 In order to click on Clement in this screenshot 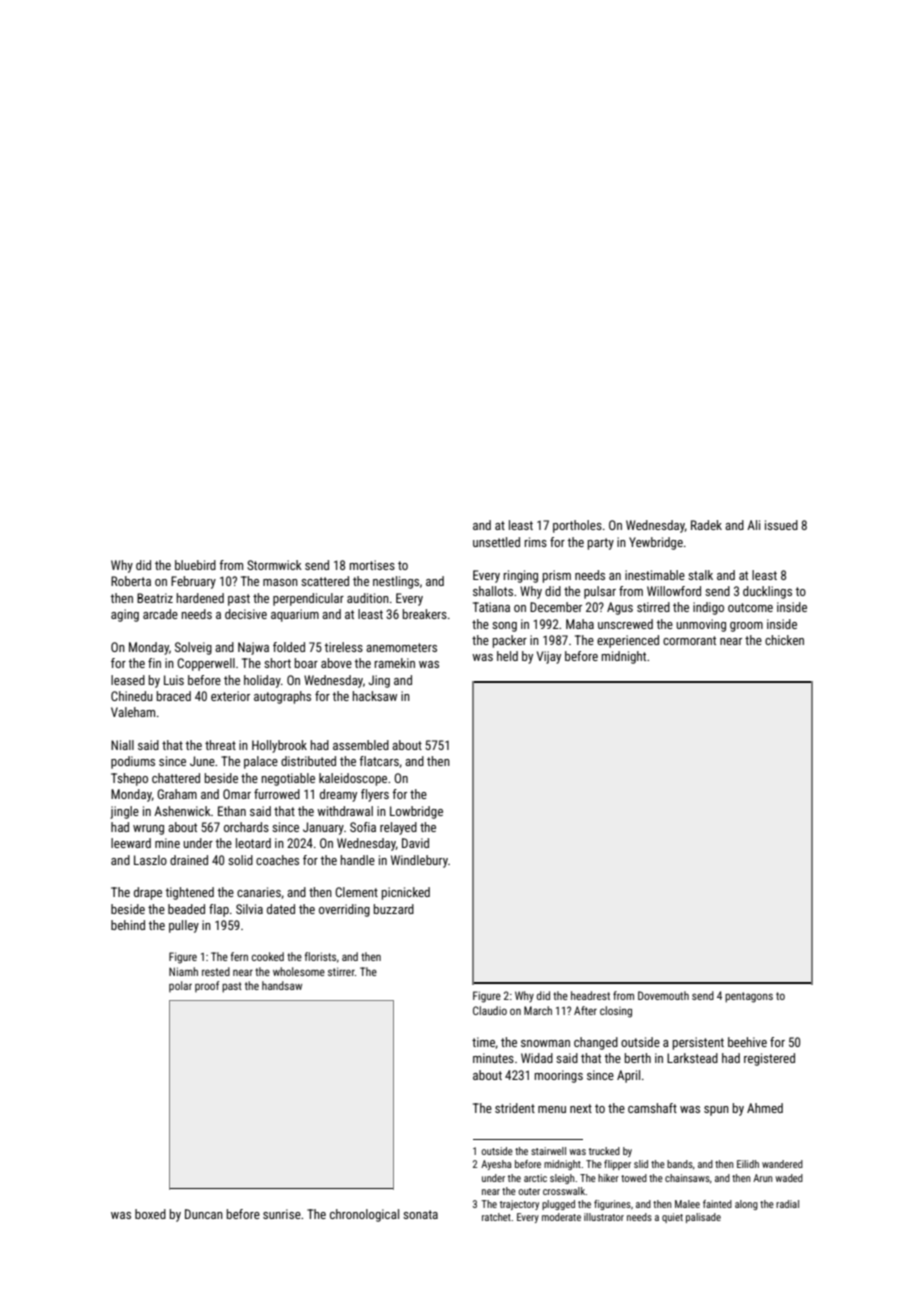, I will do `click(356, 892)`.
